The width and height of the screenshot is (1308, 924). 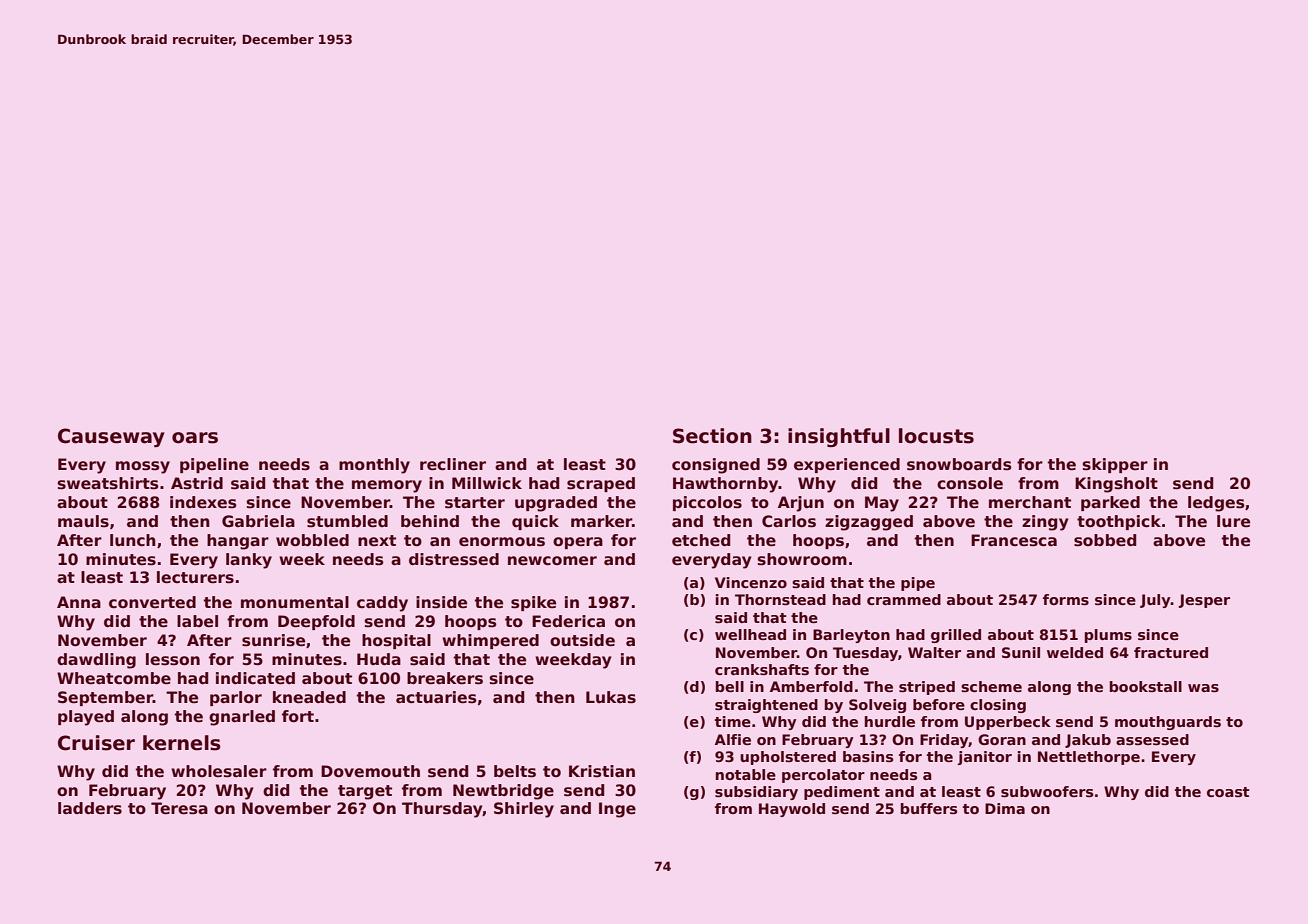 I want to click on zigzagged, so click(x=869, y=523).
